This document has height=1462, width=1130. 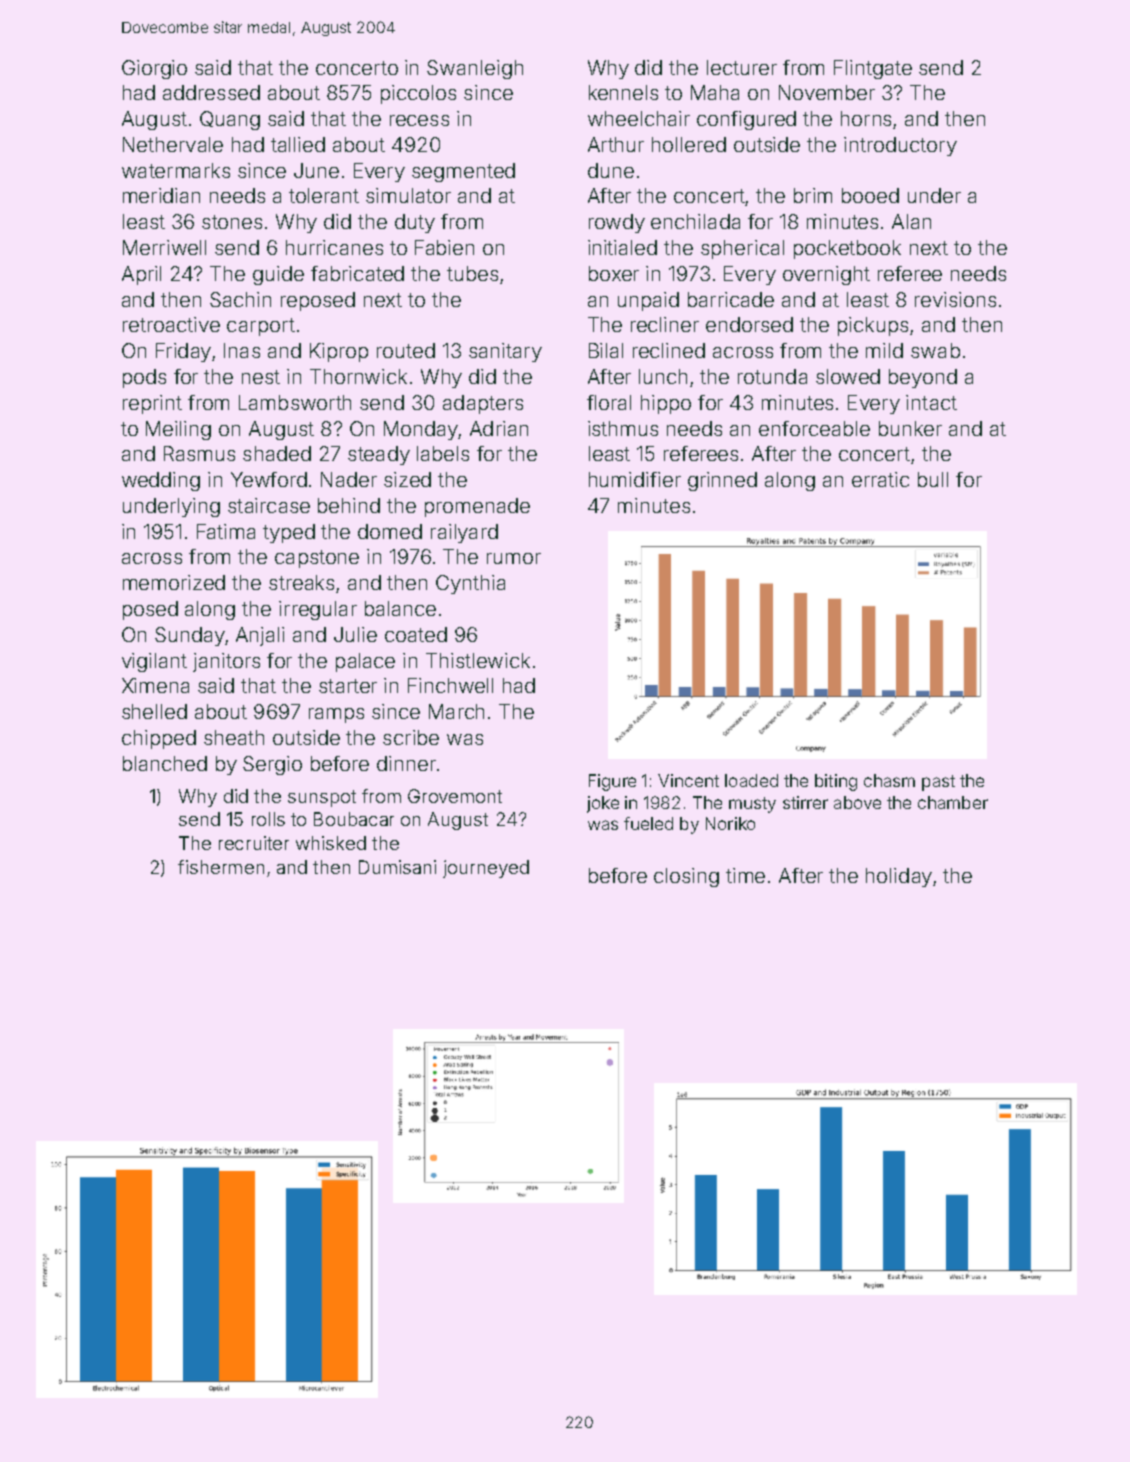 What do you see at coordinates (938, 783) in the document?
I see `past` at bounding box center [938, 783].
